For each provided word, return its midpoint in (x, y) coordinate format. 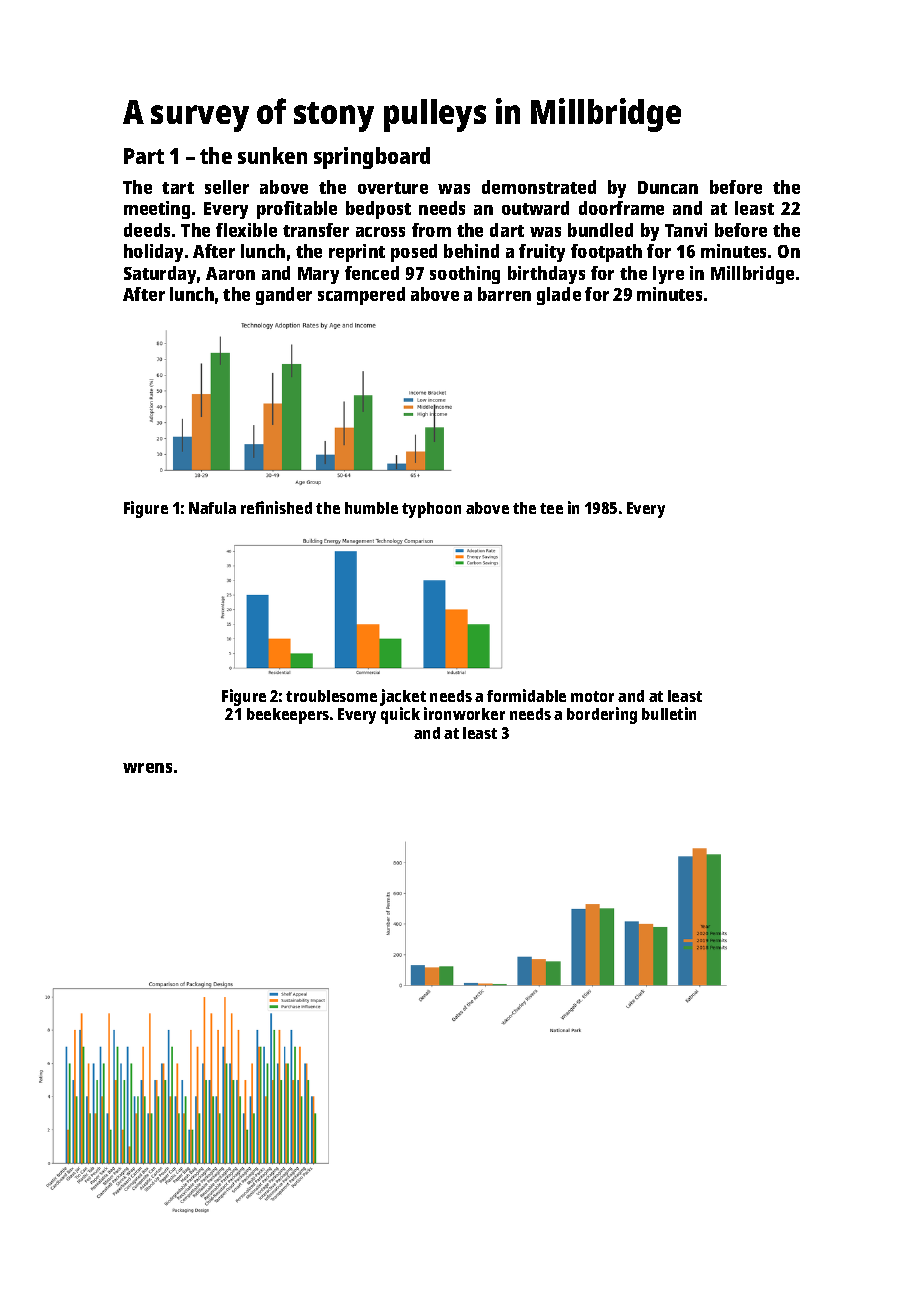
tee (551, 508)
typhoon (431, 510)
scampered (361, 296)
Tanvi (686, 230)
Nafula (212, 508)
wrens (147, 768)
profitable (297, 210)
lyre (668, 275)
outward (535, 208)
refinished (276, 507)
